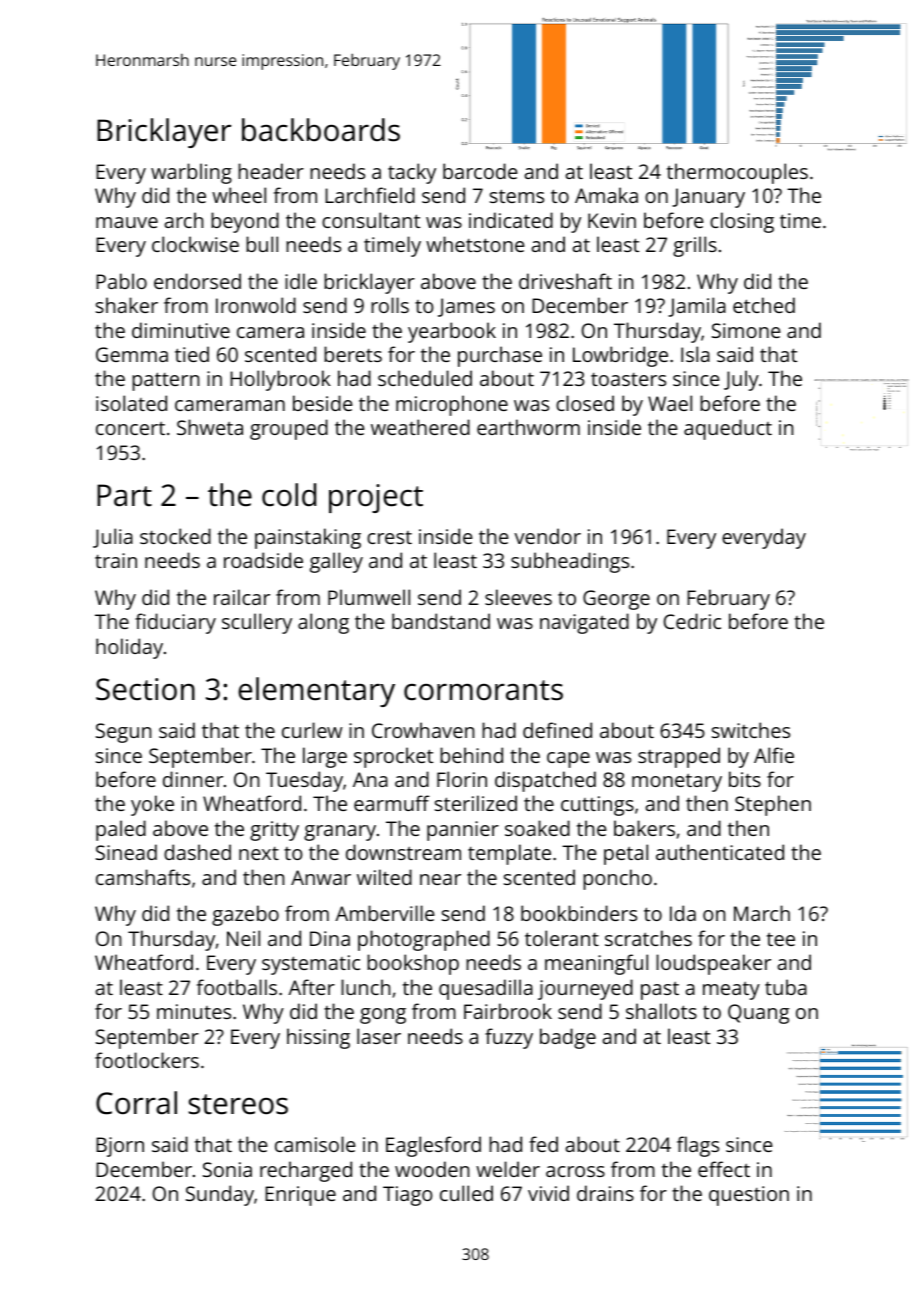 The width and height of the screenshot is (924, 1308). What do you see at coordinates (175, 623) in the screenshot?
I see `fiduciary` at bounding box center [175, 623].
